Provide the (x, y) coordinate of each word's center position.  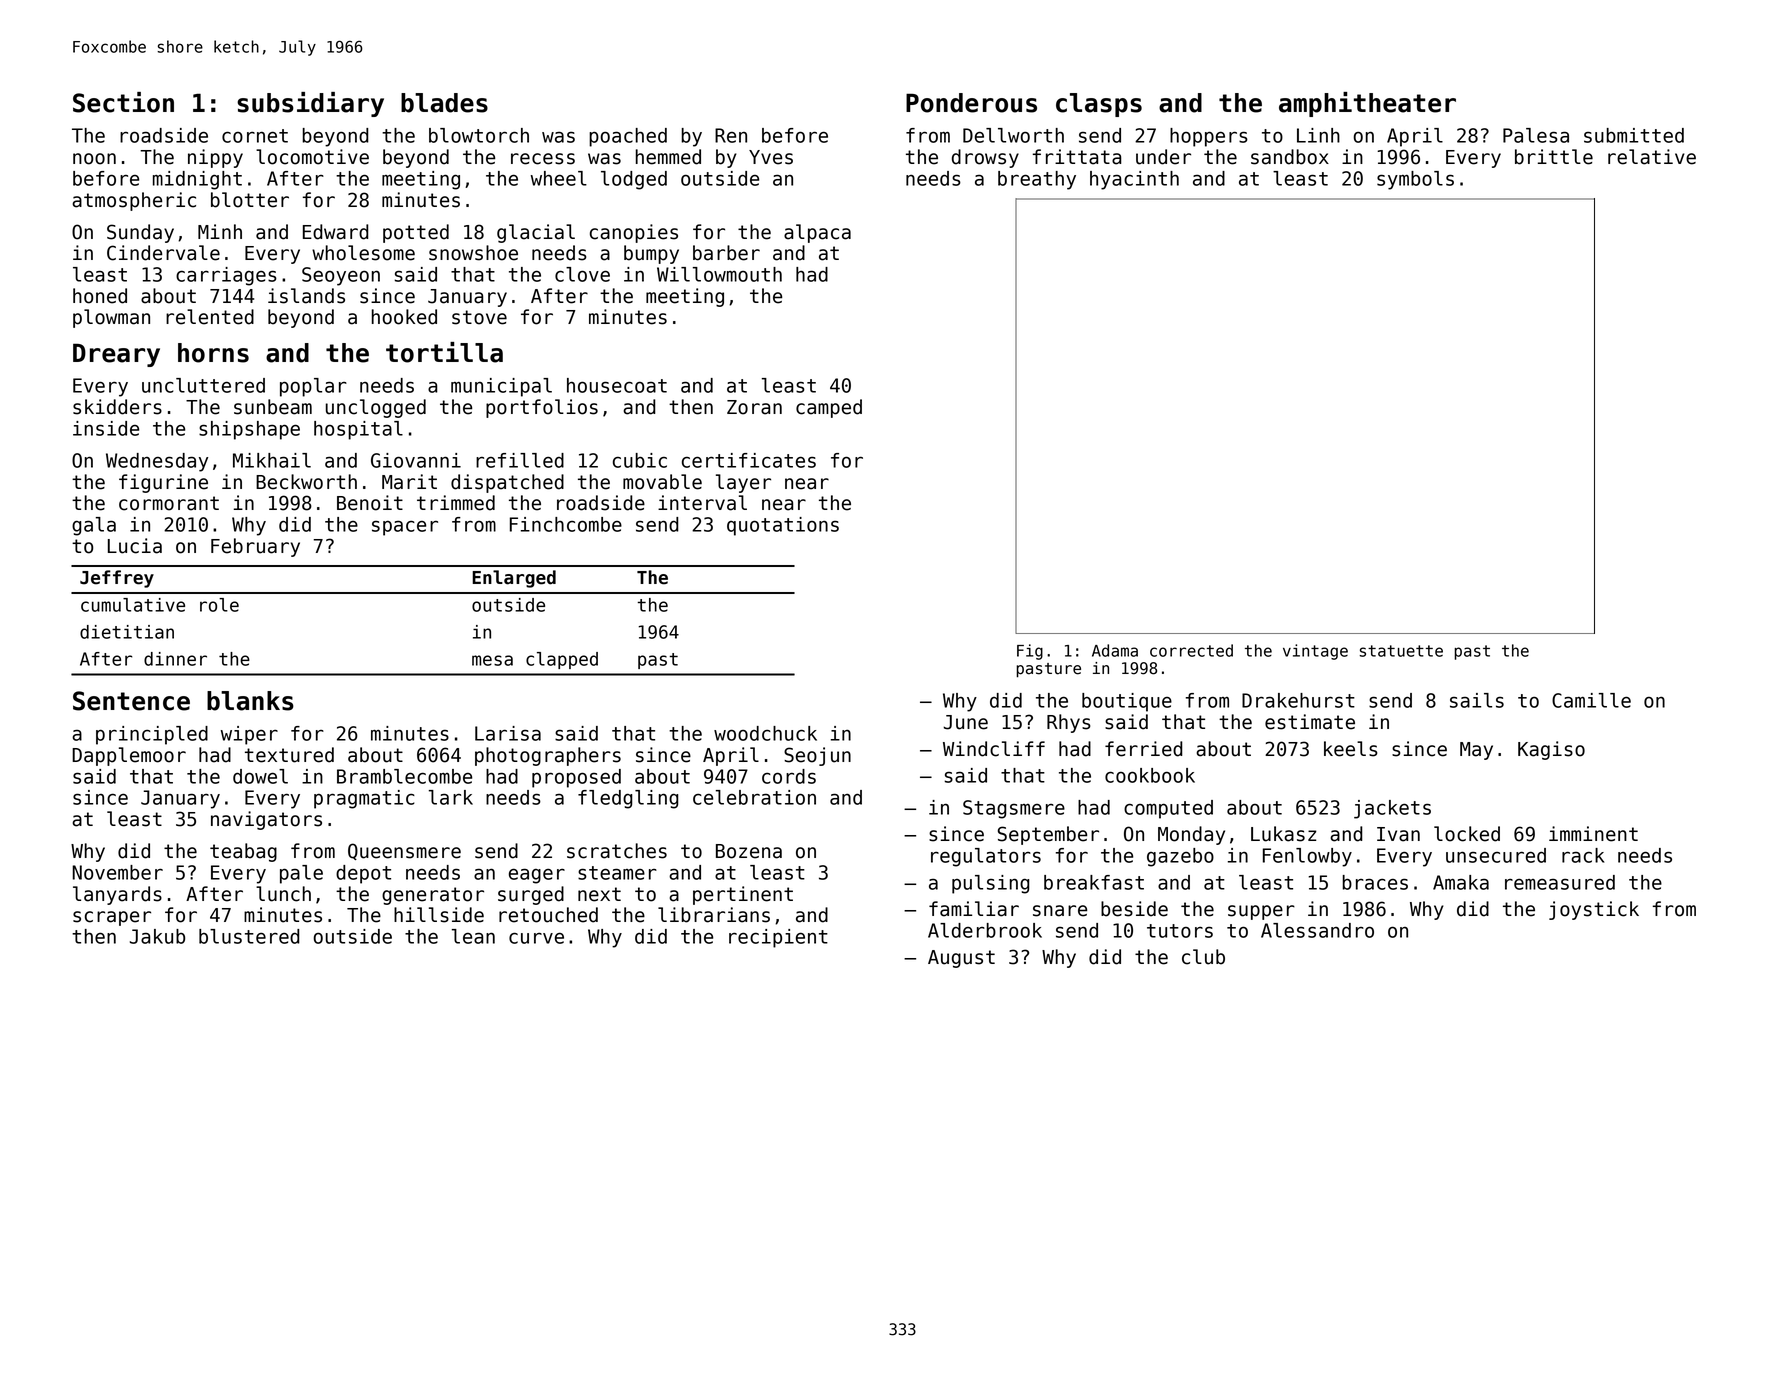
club (1203, 957)
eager (537, 876)
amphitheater (1367, 104)
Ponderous (971, 103)
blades (444, 103)
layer (743, 483)
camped (829, 408)
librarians (714, 915)
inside (106, 428)
